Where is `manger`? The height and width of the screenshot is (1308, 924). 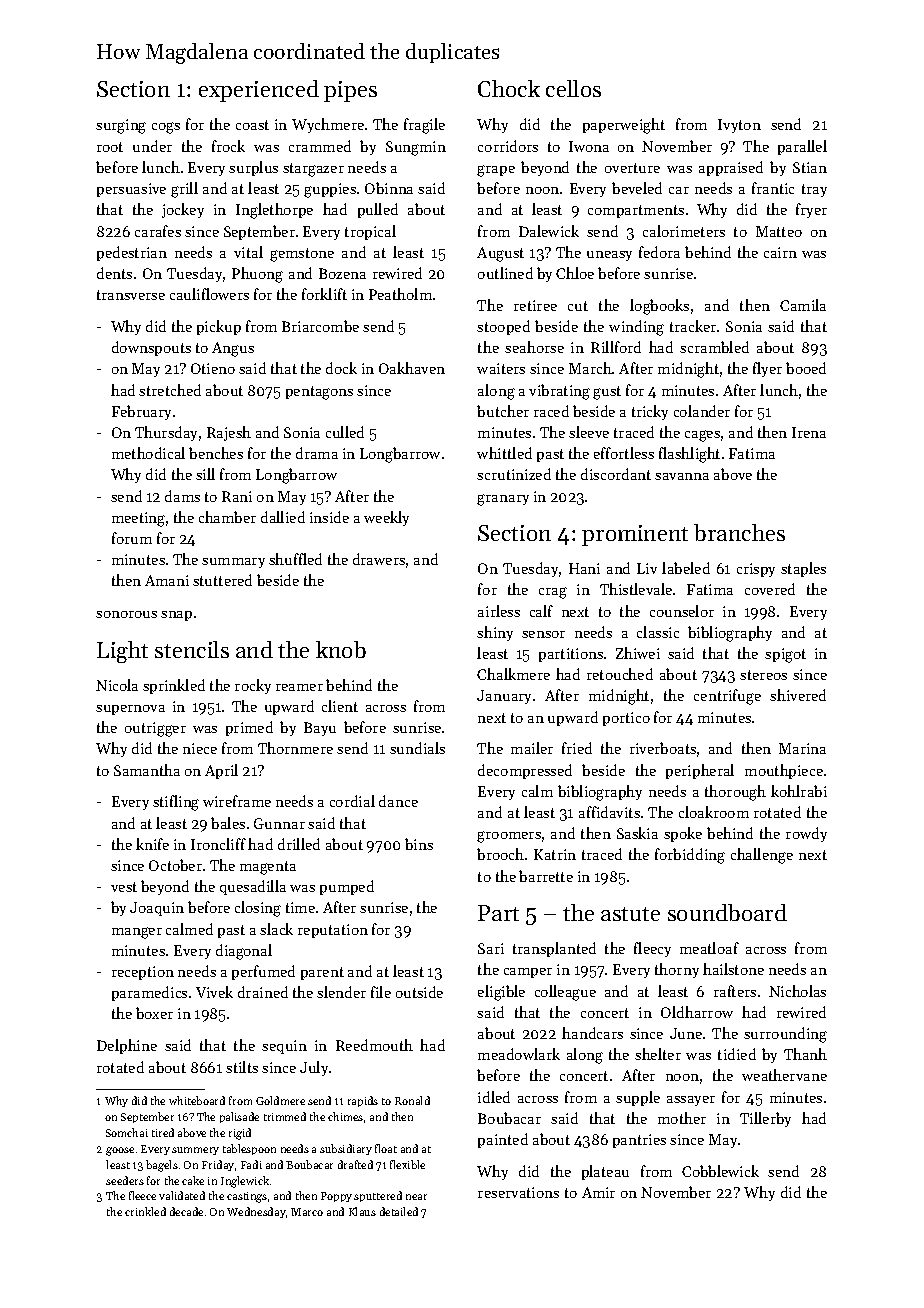
manger is located at coordinates (137, 933).
